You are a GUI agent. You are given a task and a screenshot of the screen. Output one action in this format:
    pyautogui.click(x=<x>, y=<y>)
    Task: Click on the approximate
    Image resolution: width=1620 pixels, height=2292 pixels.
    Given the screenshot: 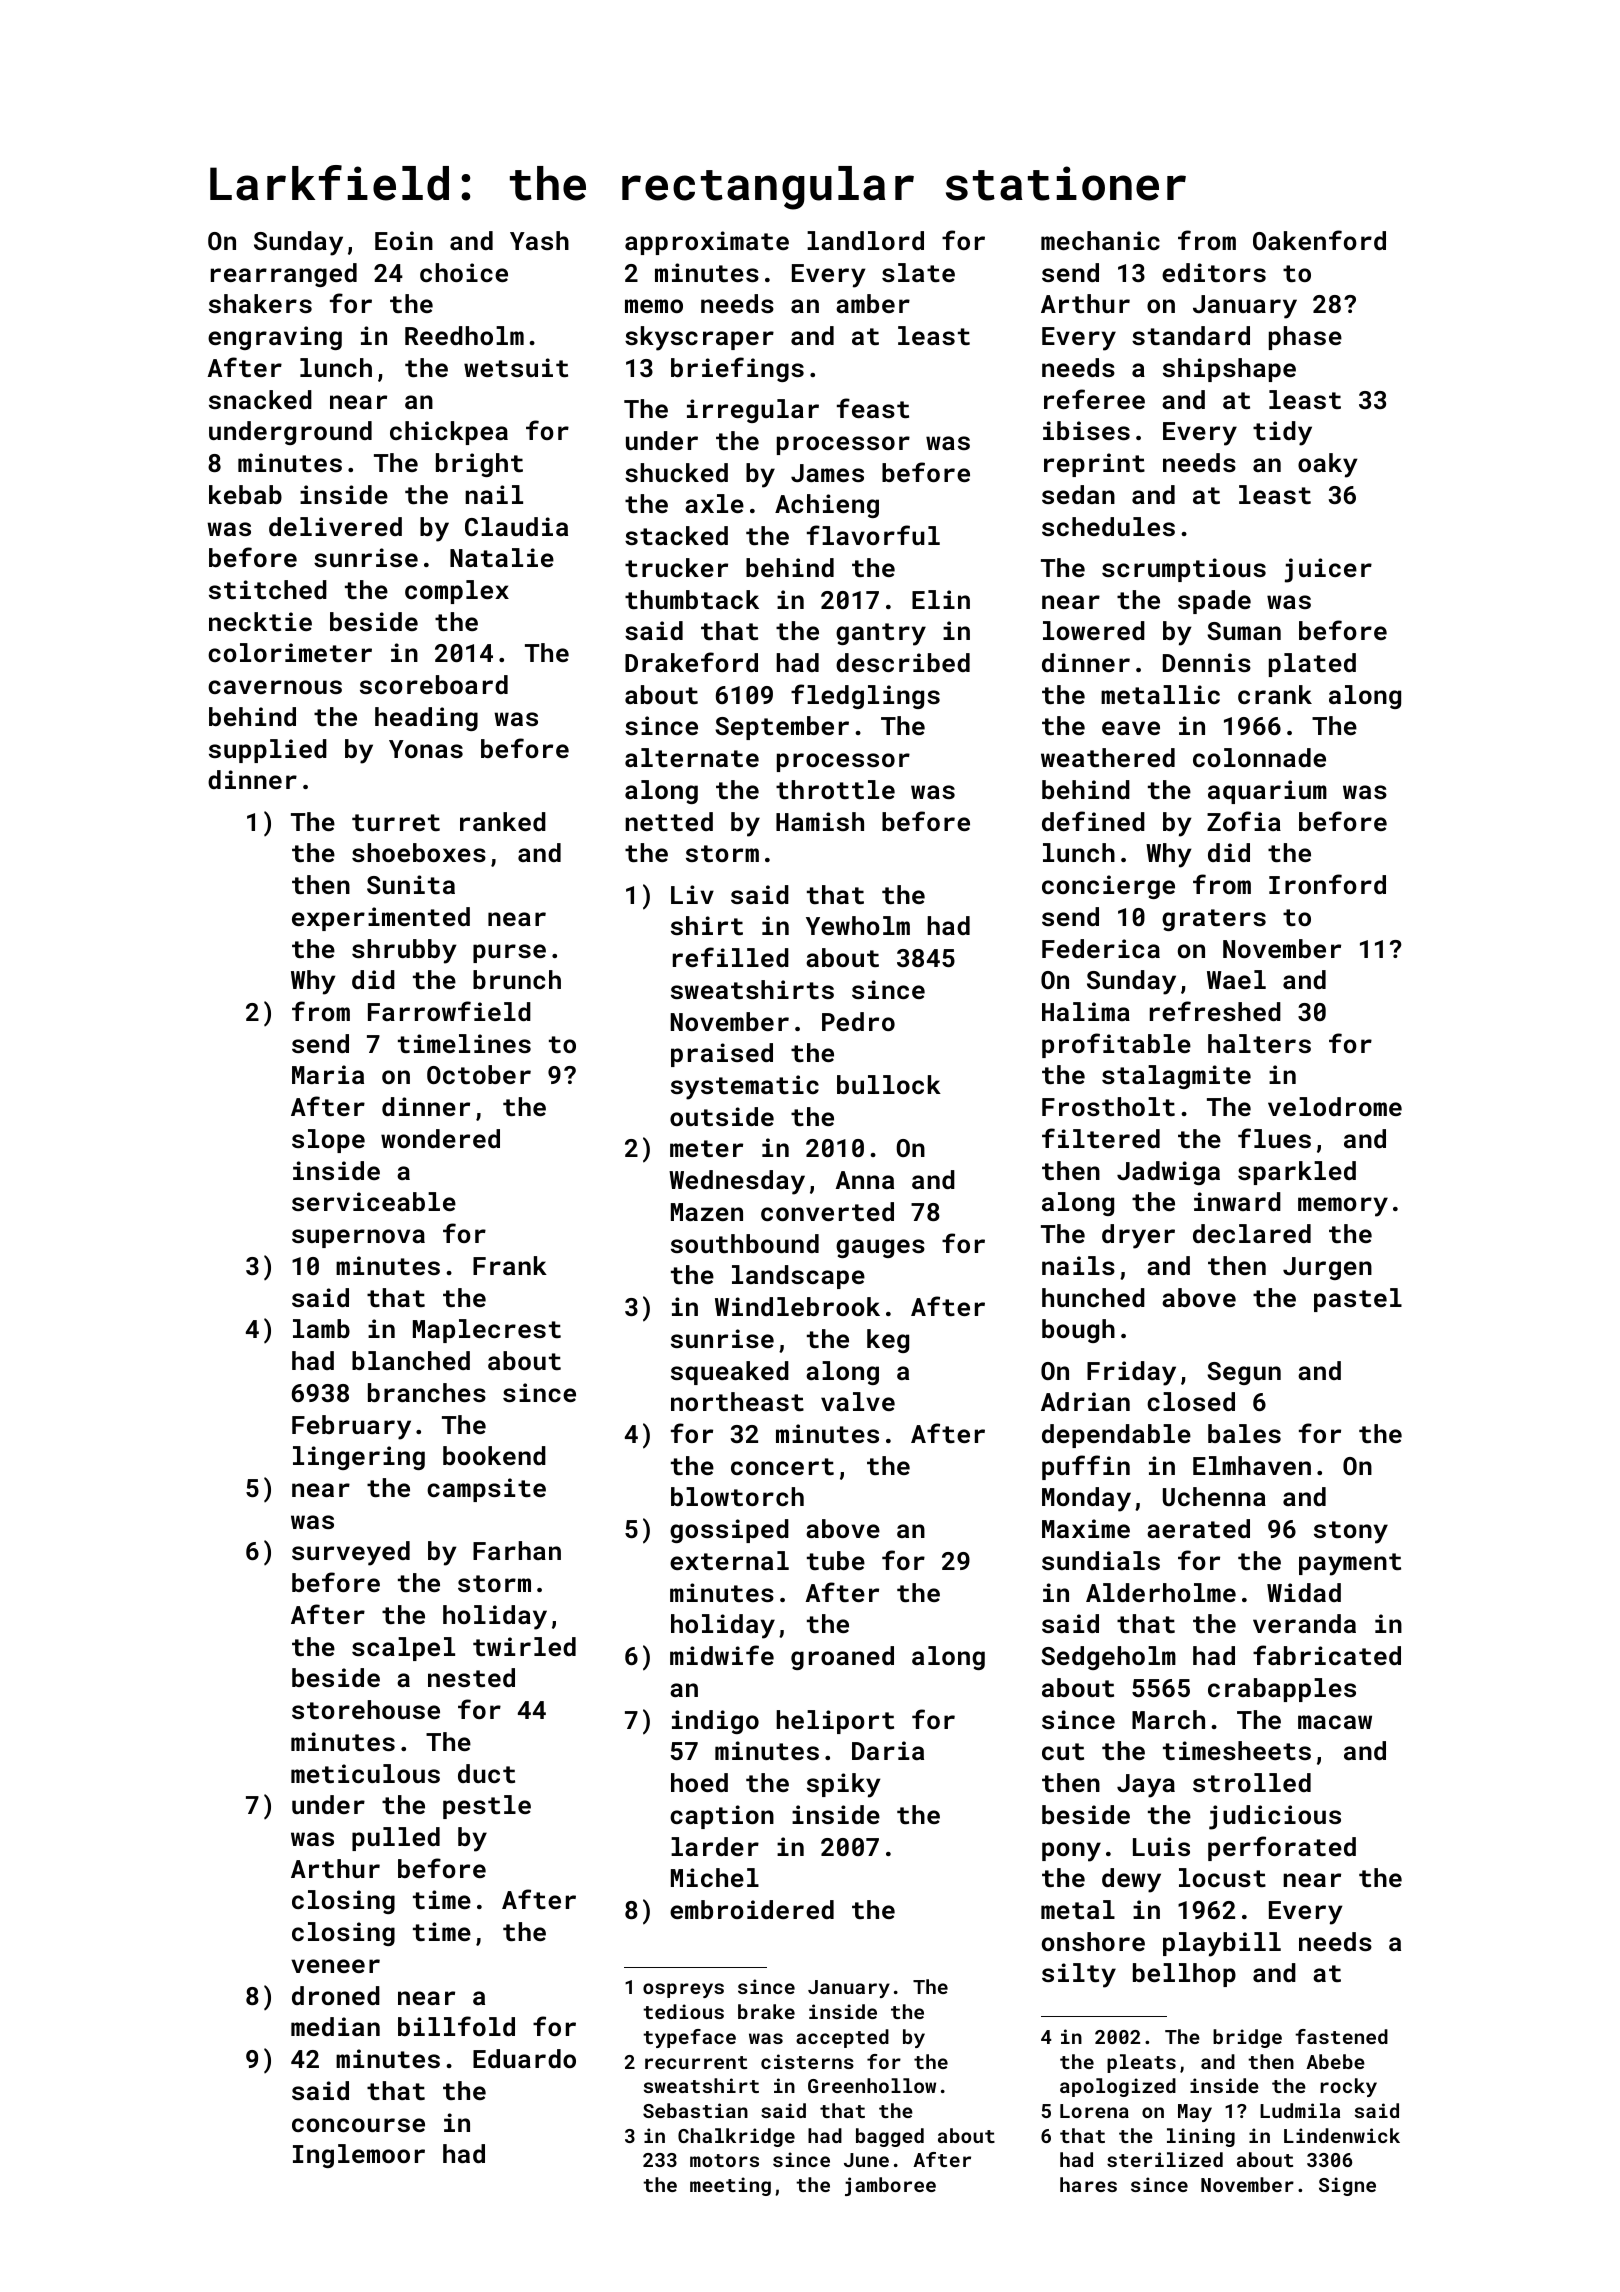 What is the action you would take?
    pyautogui.click(x=707, y=243)
